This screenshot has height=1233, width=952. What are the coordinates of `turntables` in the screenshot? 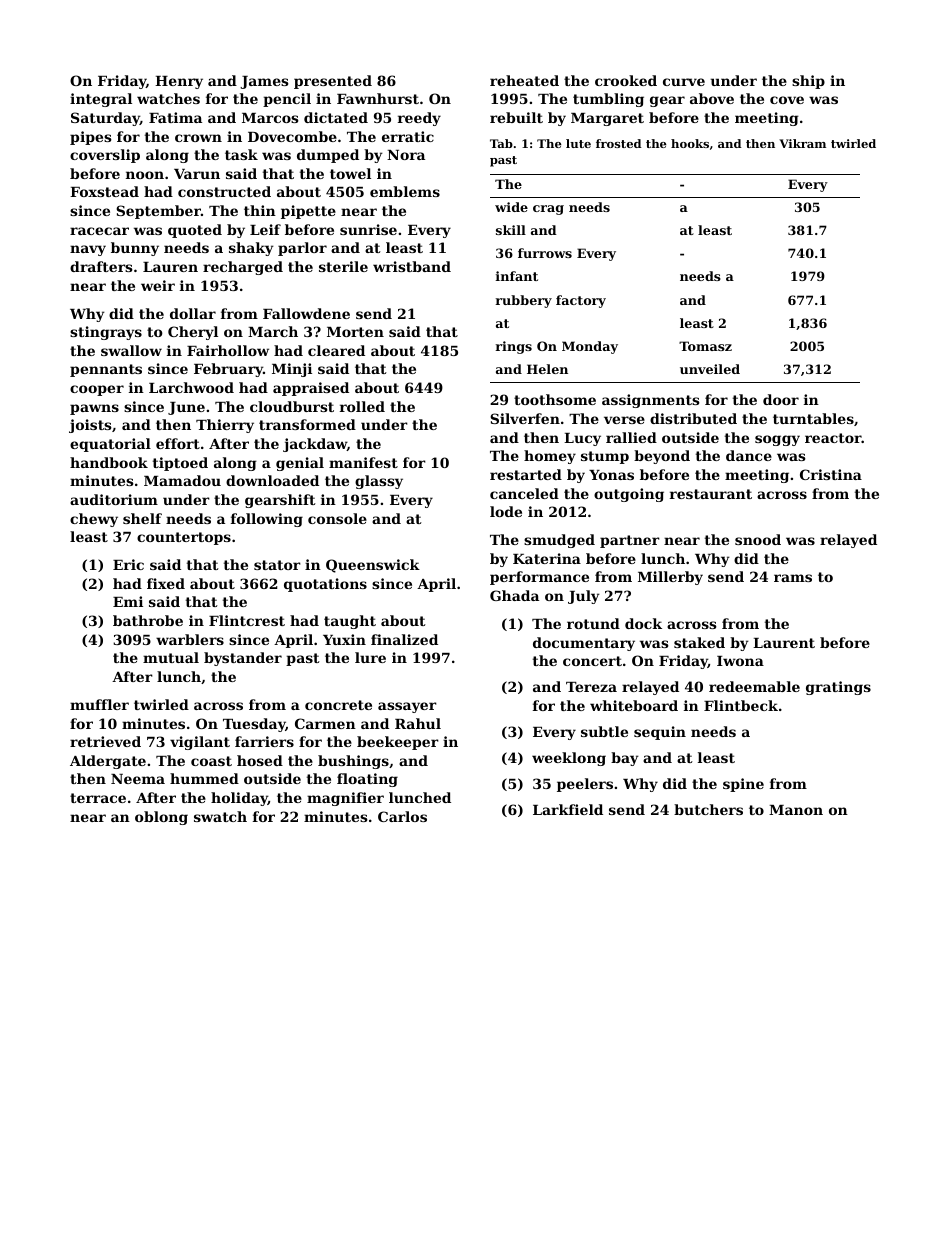 It's located at (813, 418).
